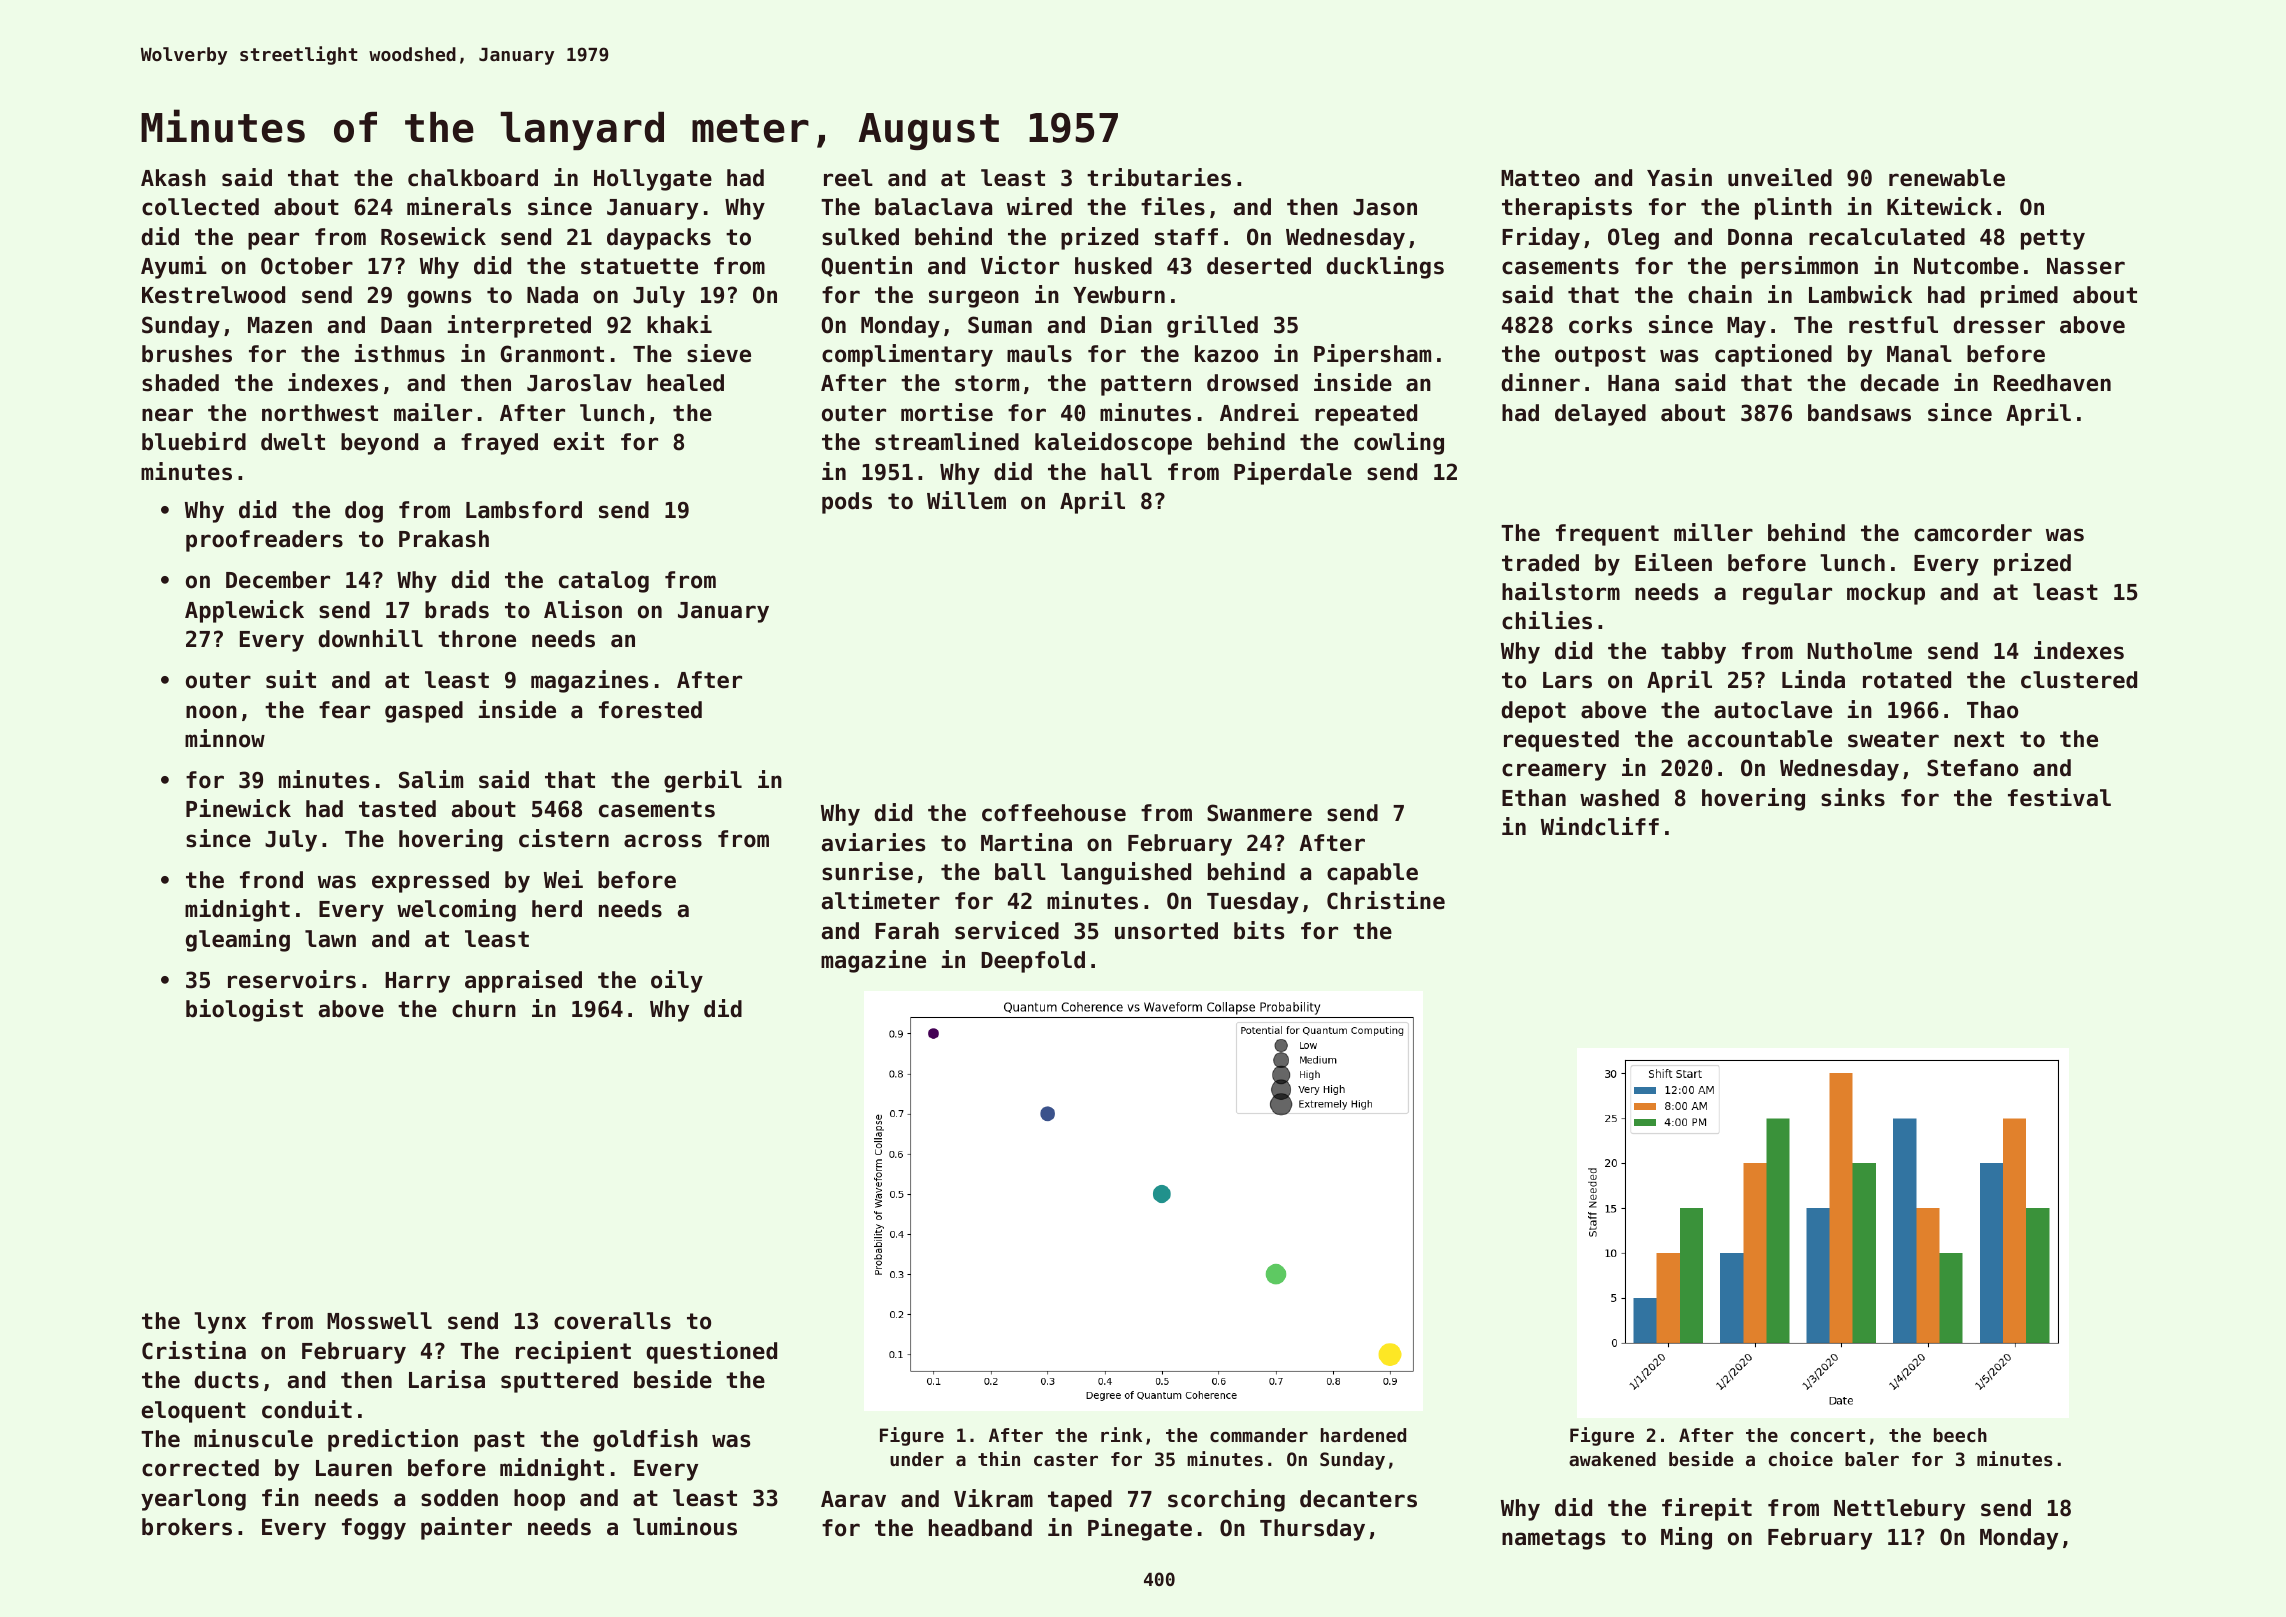 Image resolution: width=2286 pixels, height=1617 pixels. What do you see at coordinates (848, 178) in the document?
I see `reel` at bounding box center [848, 178].
